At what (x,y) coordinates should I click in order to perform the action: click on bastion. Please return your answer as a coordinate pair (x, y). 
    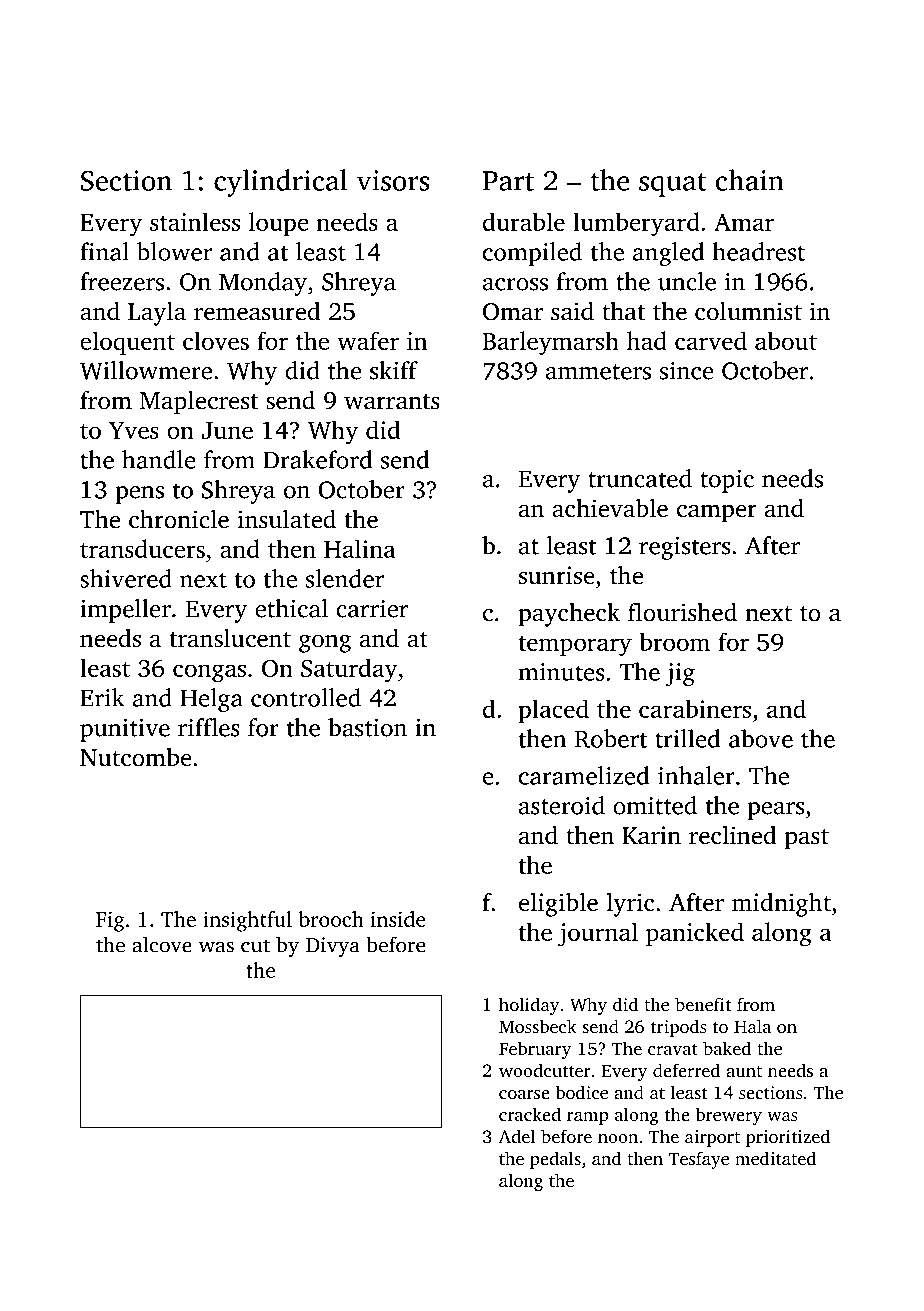
    Looking at the image, I should click on (367, 727).
